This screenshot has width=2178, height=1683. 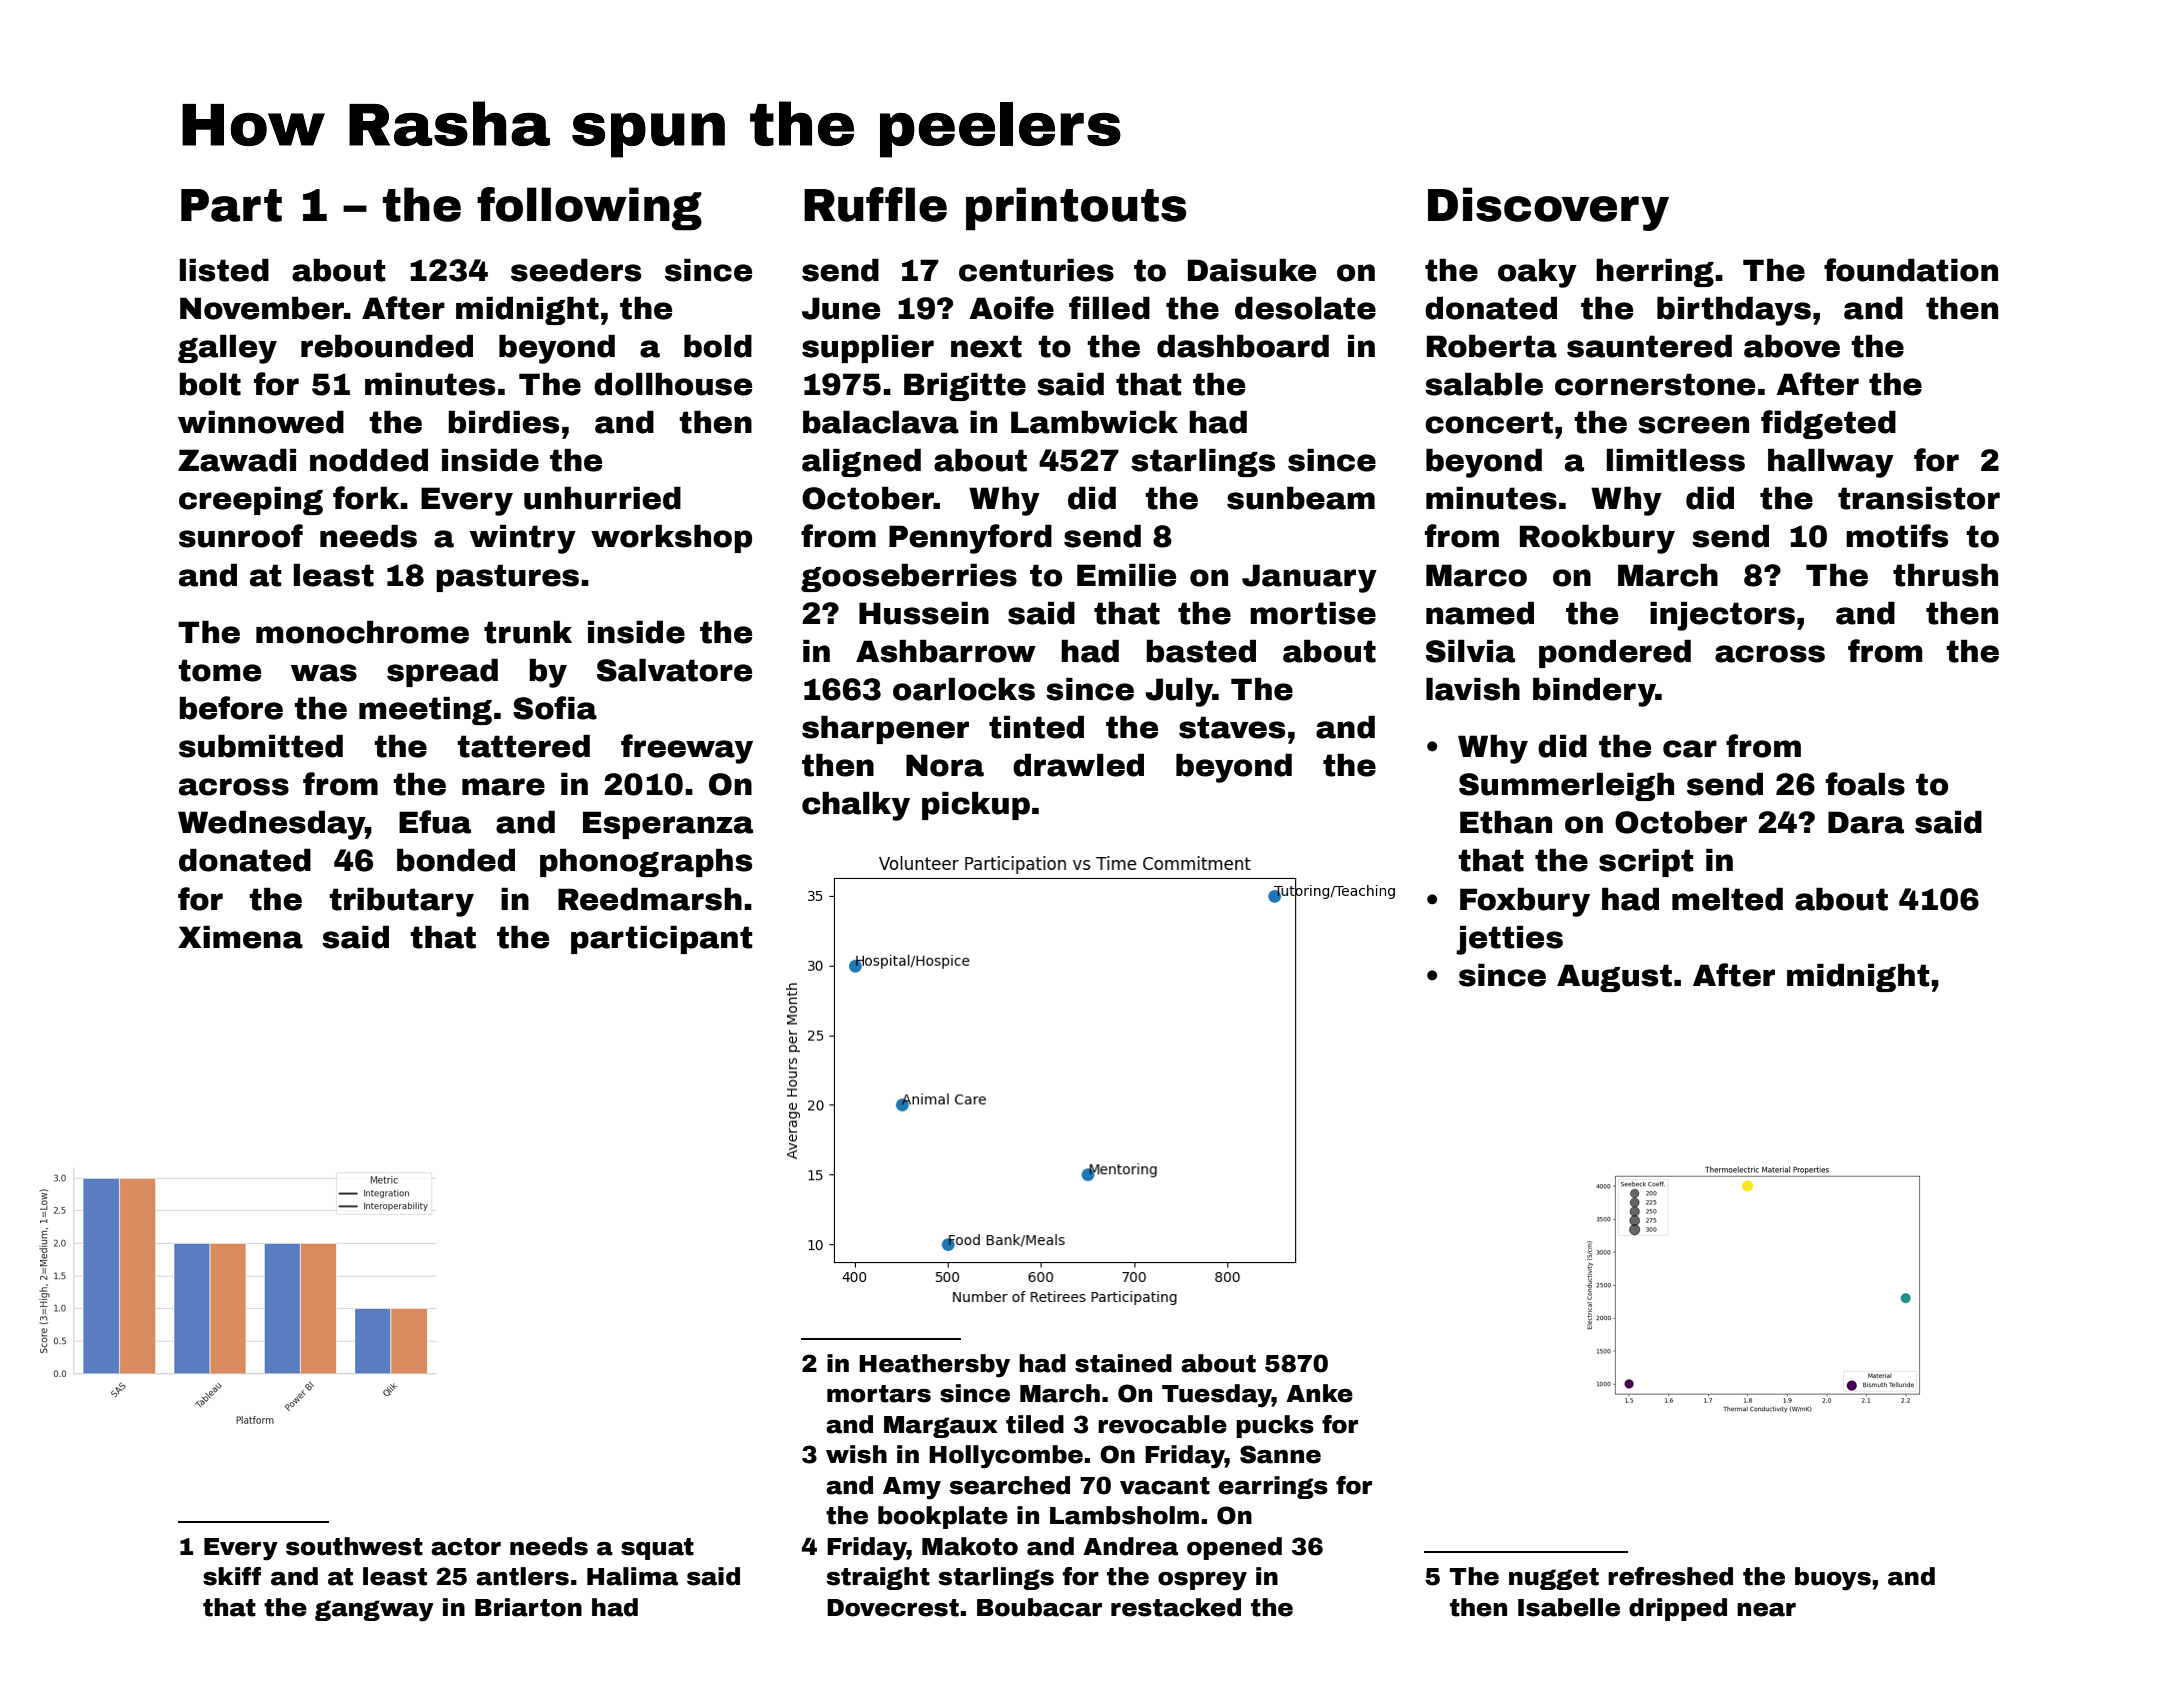 I want to click on pickup, so click(x=976, y=805).
